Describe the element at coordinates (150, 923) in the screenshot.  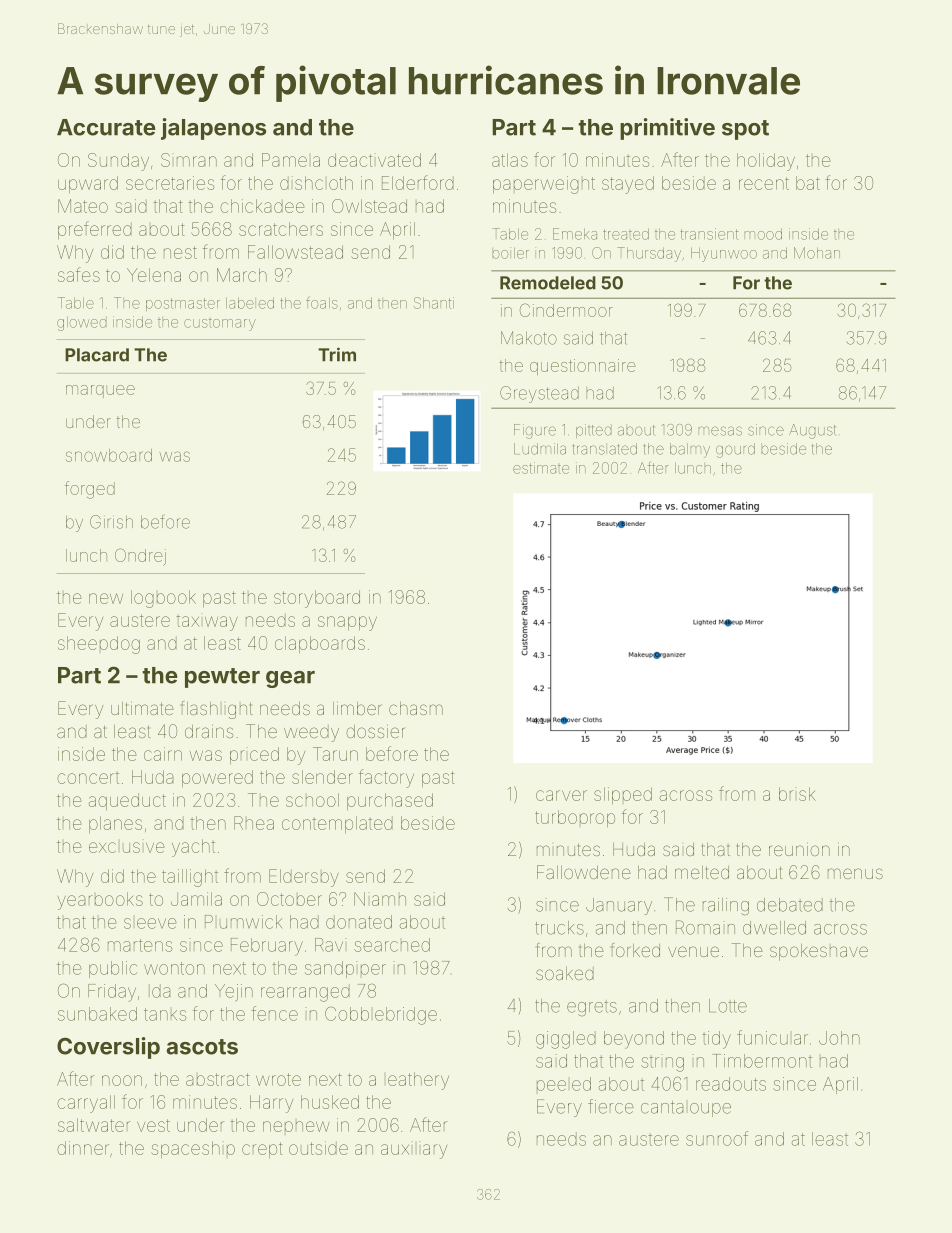
I see `sleeve` at that location.
